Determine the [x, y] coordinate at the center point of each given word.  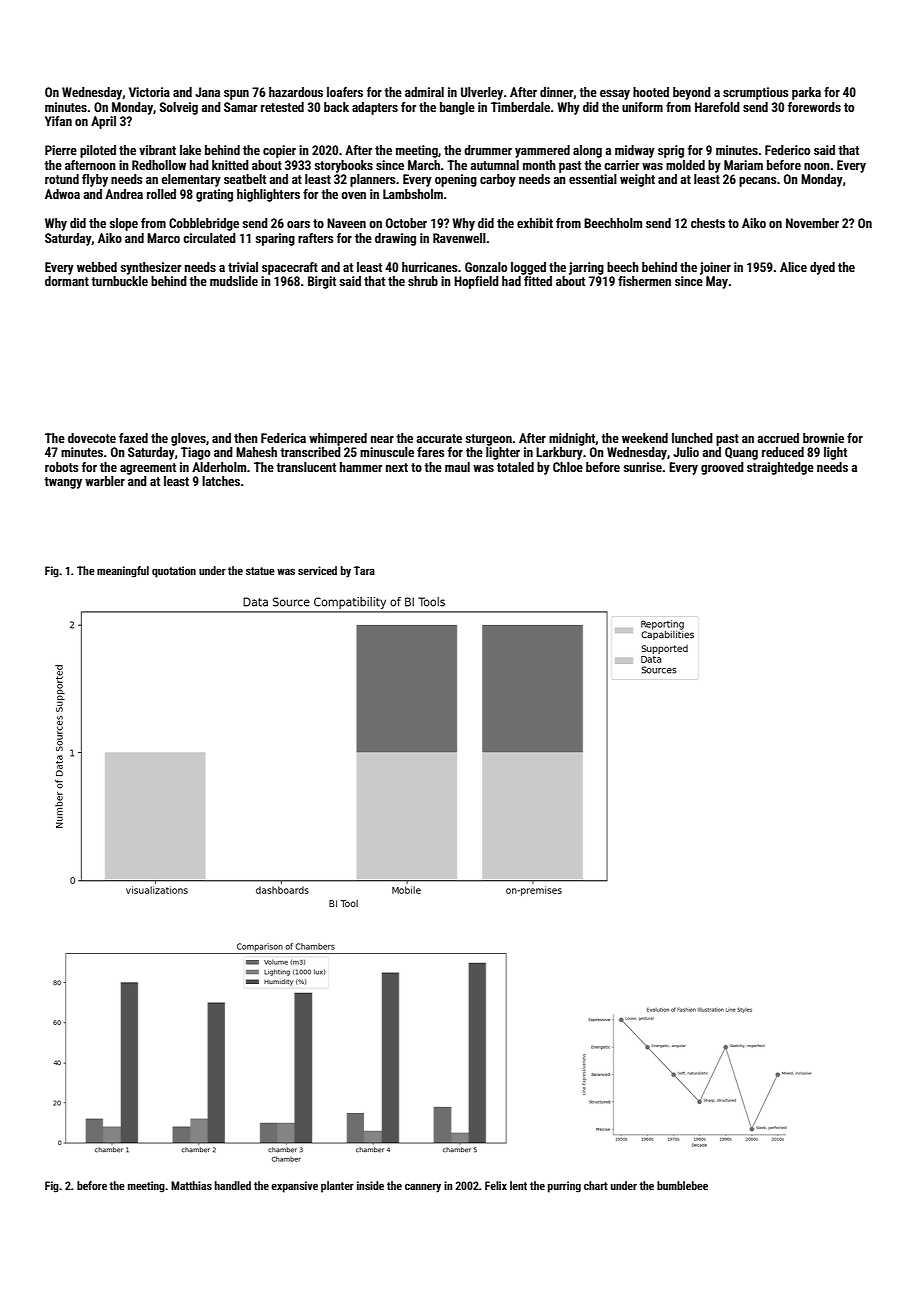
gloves [188, 439]
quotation [174, 572]
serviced [317, 570]
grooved [722, 468]
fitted [538, 281]
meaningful [123, 572]
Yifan [58, 121]
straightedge [780, 468]
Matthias [191, 1185]
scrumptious [755, 93]
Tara [364, 570]
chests [708, 223]
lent [518, 1185]
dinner [557, 93]
